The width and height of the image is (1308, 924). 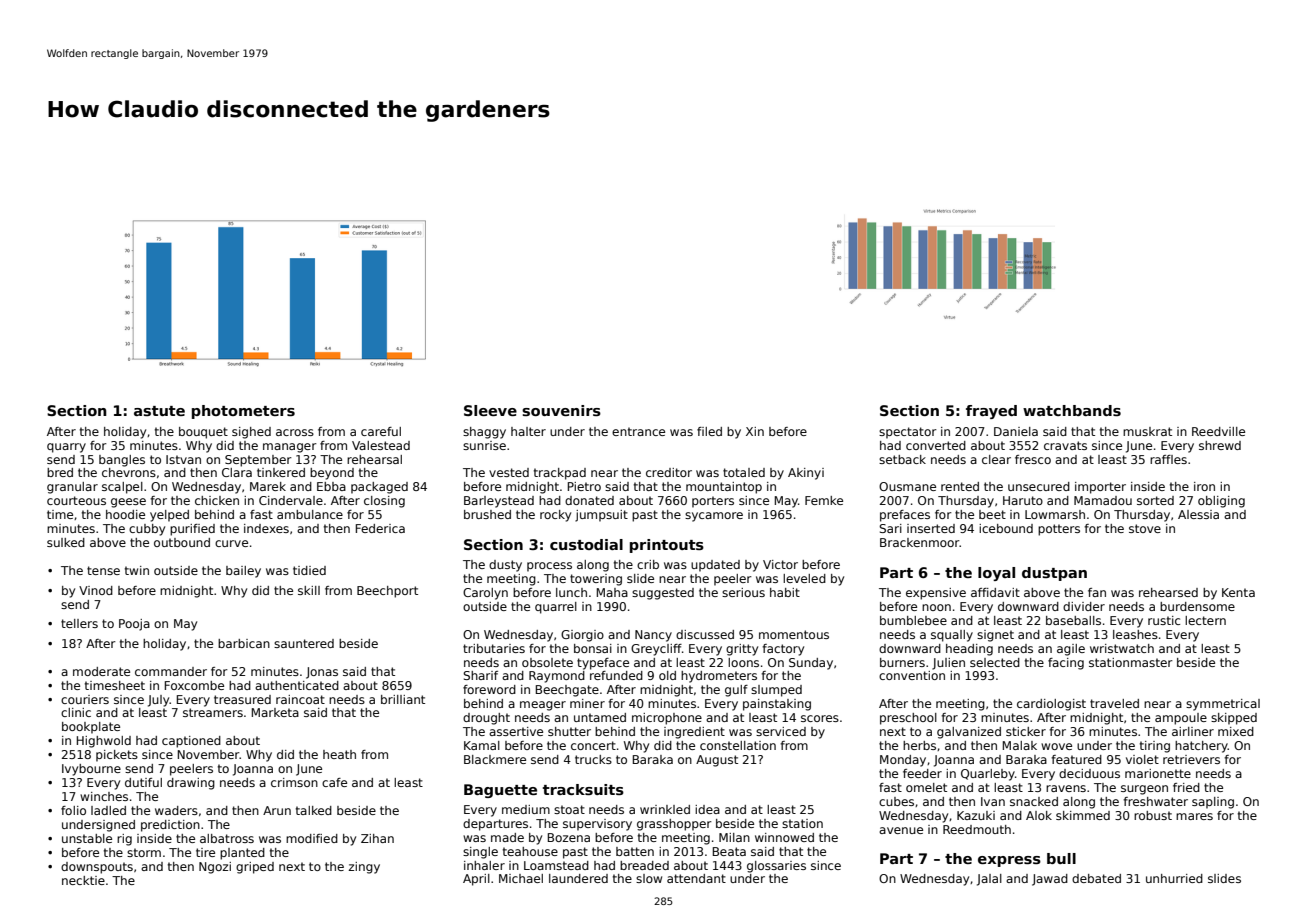 What do you see at coordinates (783, 650) in the image?
I see `factory` at bounding box center [783, 650].
